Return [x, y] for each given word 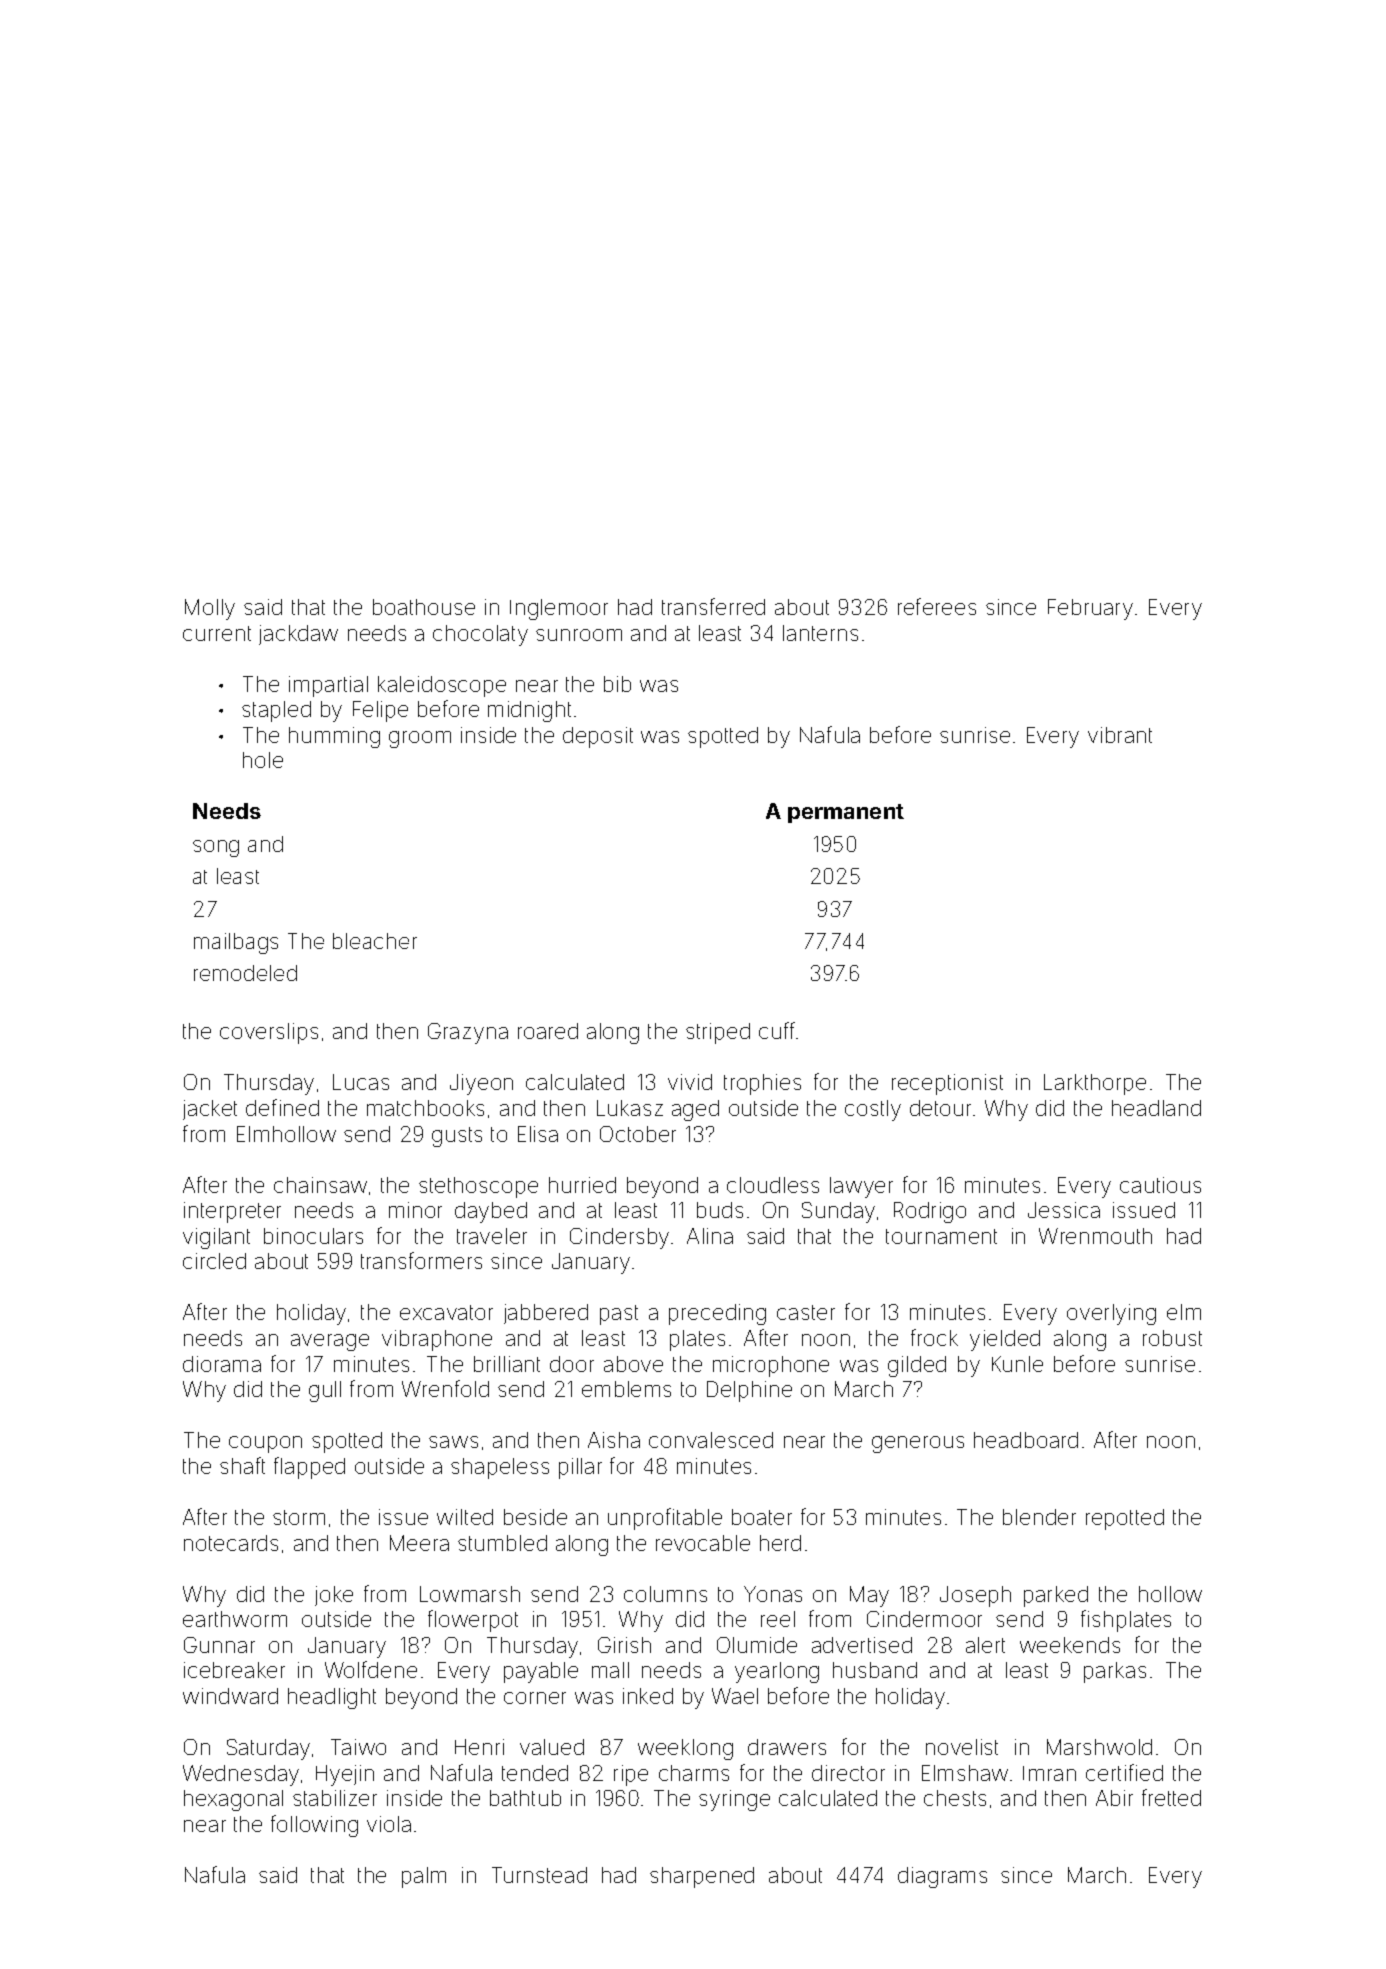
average [330, 1342]
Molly [210, 609]
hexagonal [233, 1800]
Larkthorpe [1095, 1084]
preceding [717, 1314]
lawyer [861, 1187]
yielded [1005, 1340]
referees [937, 606]
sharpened [702, 1877]
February [1090, 609]
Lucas [361, 1082]
